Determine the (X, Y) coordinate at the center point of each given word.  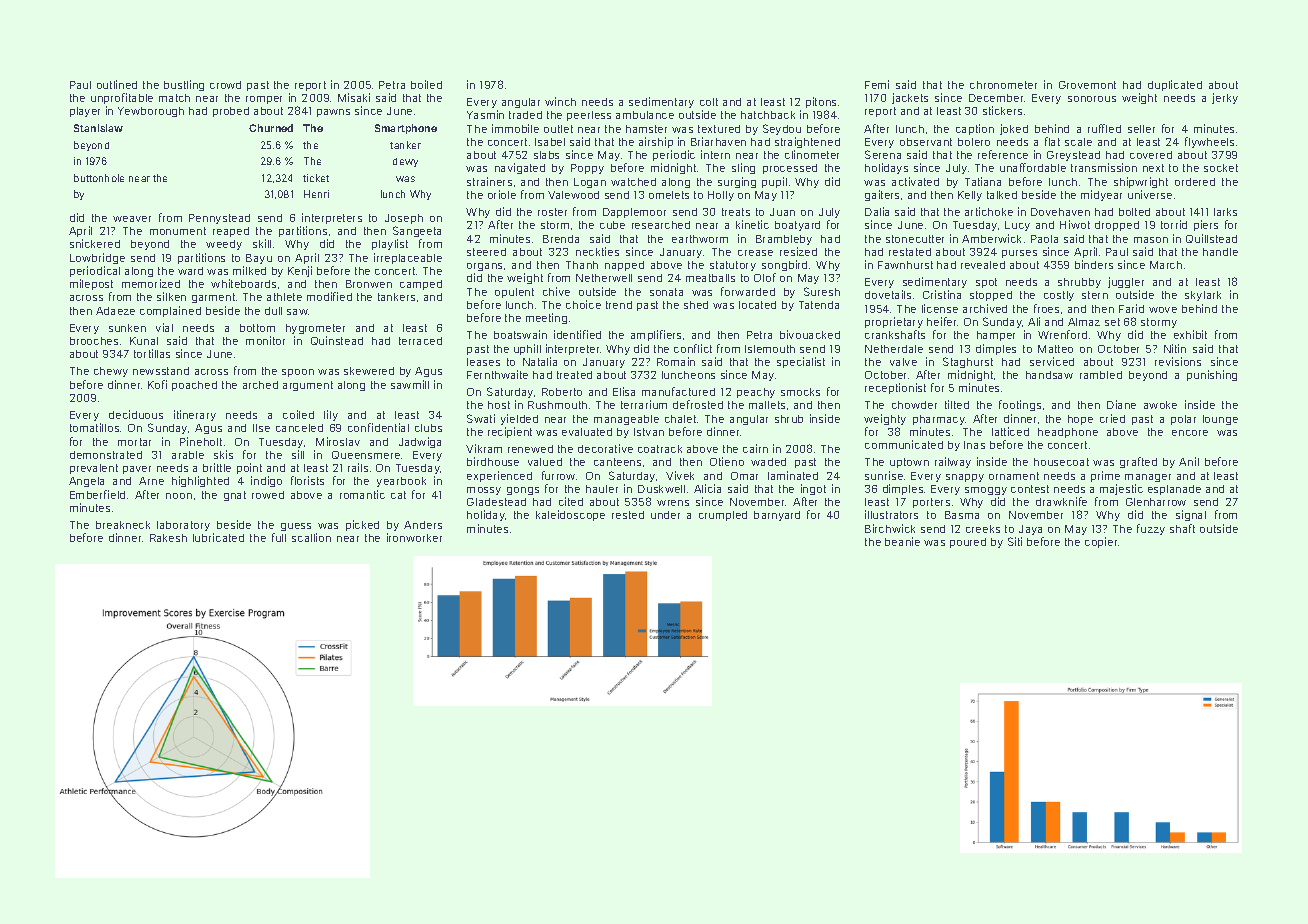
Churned (271, 128)
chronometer (1003, 85)
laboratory (183, 526)
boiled (426, 84)
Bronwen (369, 284)
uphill (527, 349)
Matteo (1055, 349)
